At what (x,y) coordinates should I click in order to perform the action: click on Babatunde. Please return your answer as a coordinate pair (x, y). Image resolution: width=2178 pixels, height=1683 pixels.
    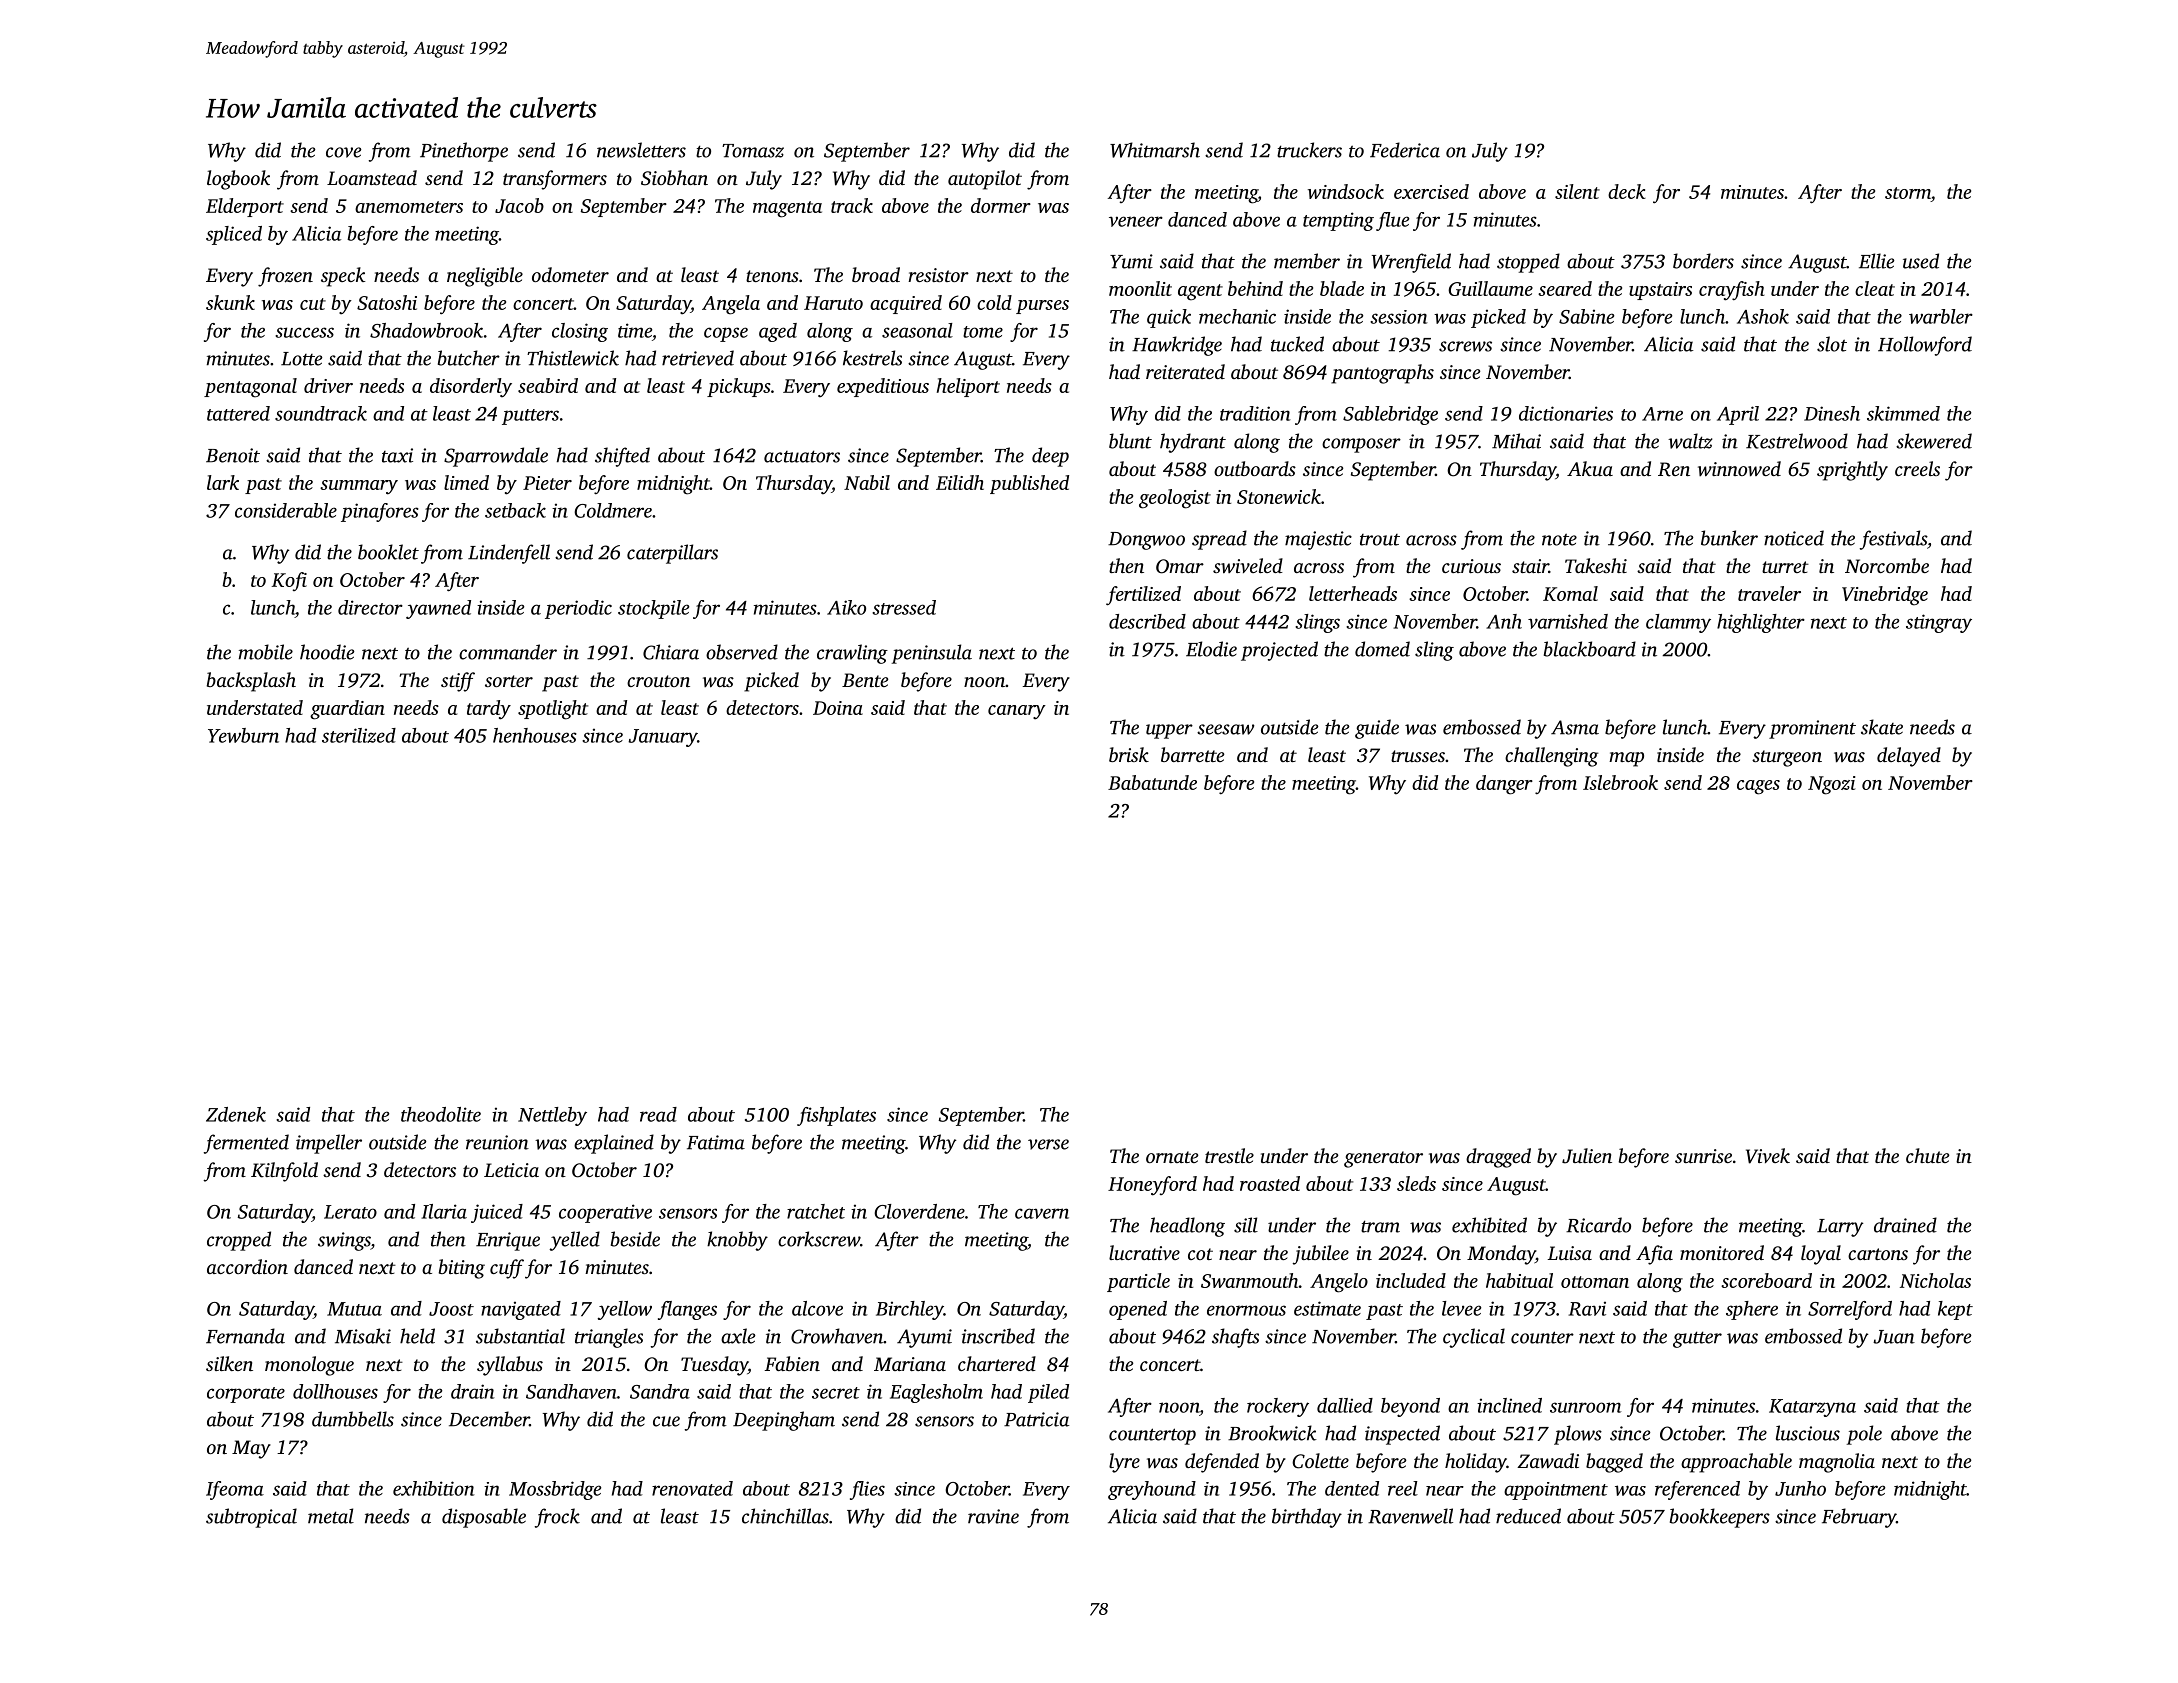
    Looking at the image, I should click on (1152, 782).
